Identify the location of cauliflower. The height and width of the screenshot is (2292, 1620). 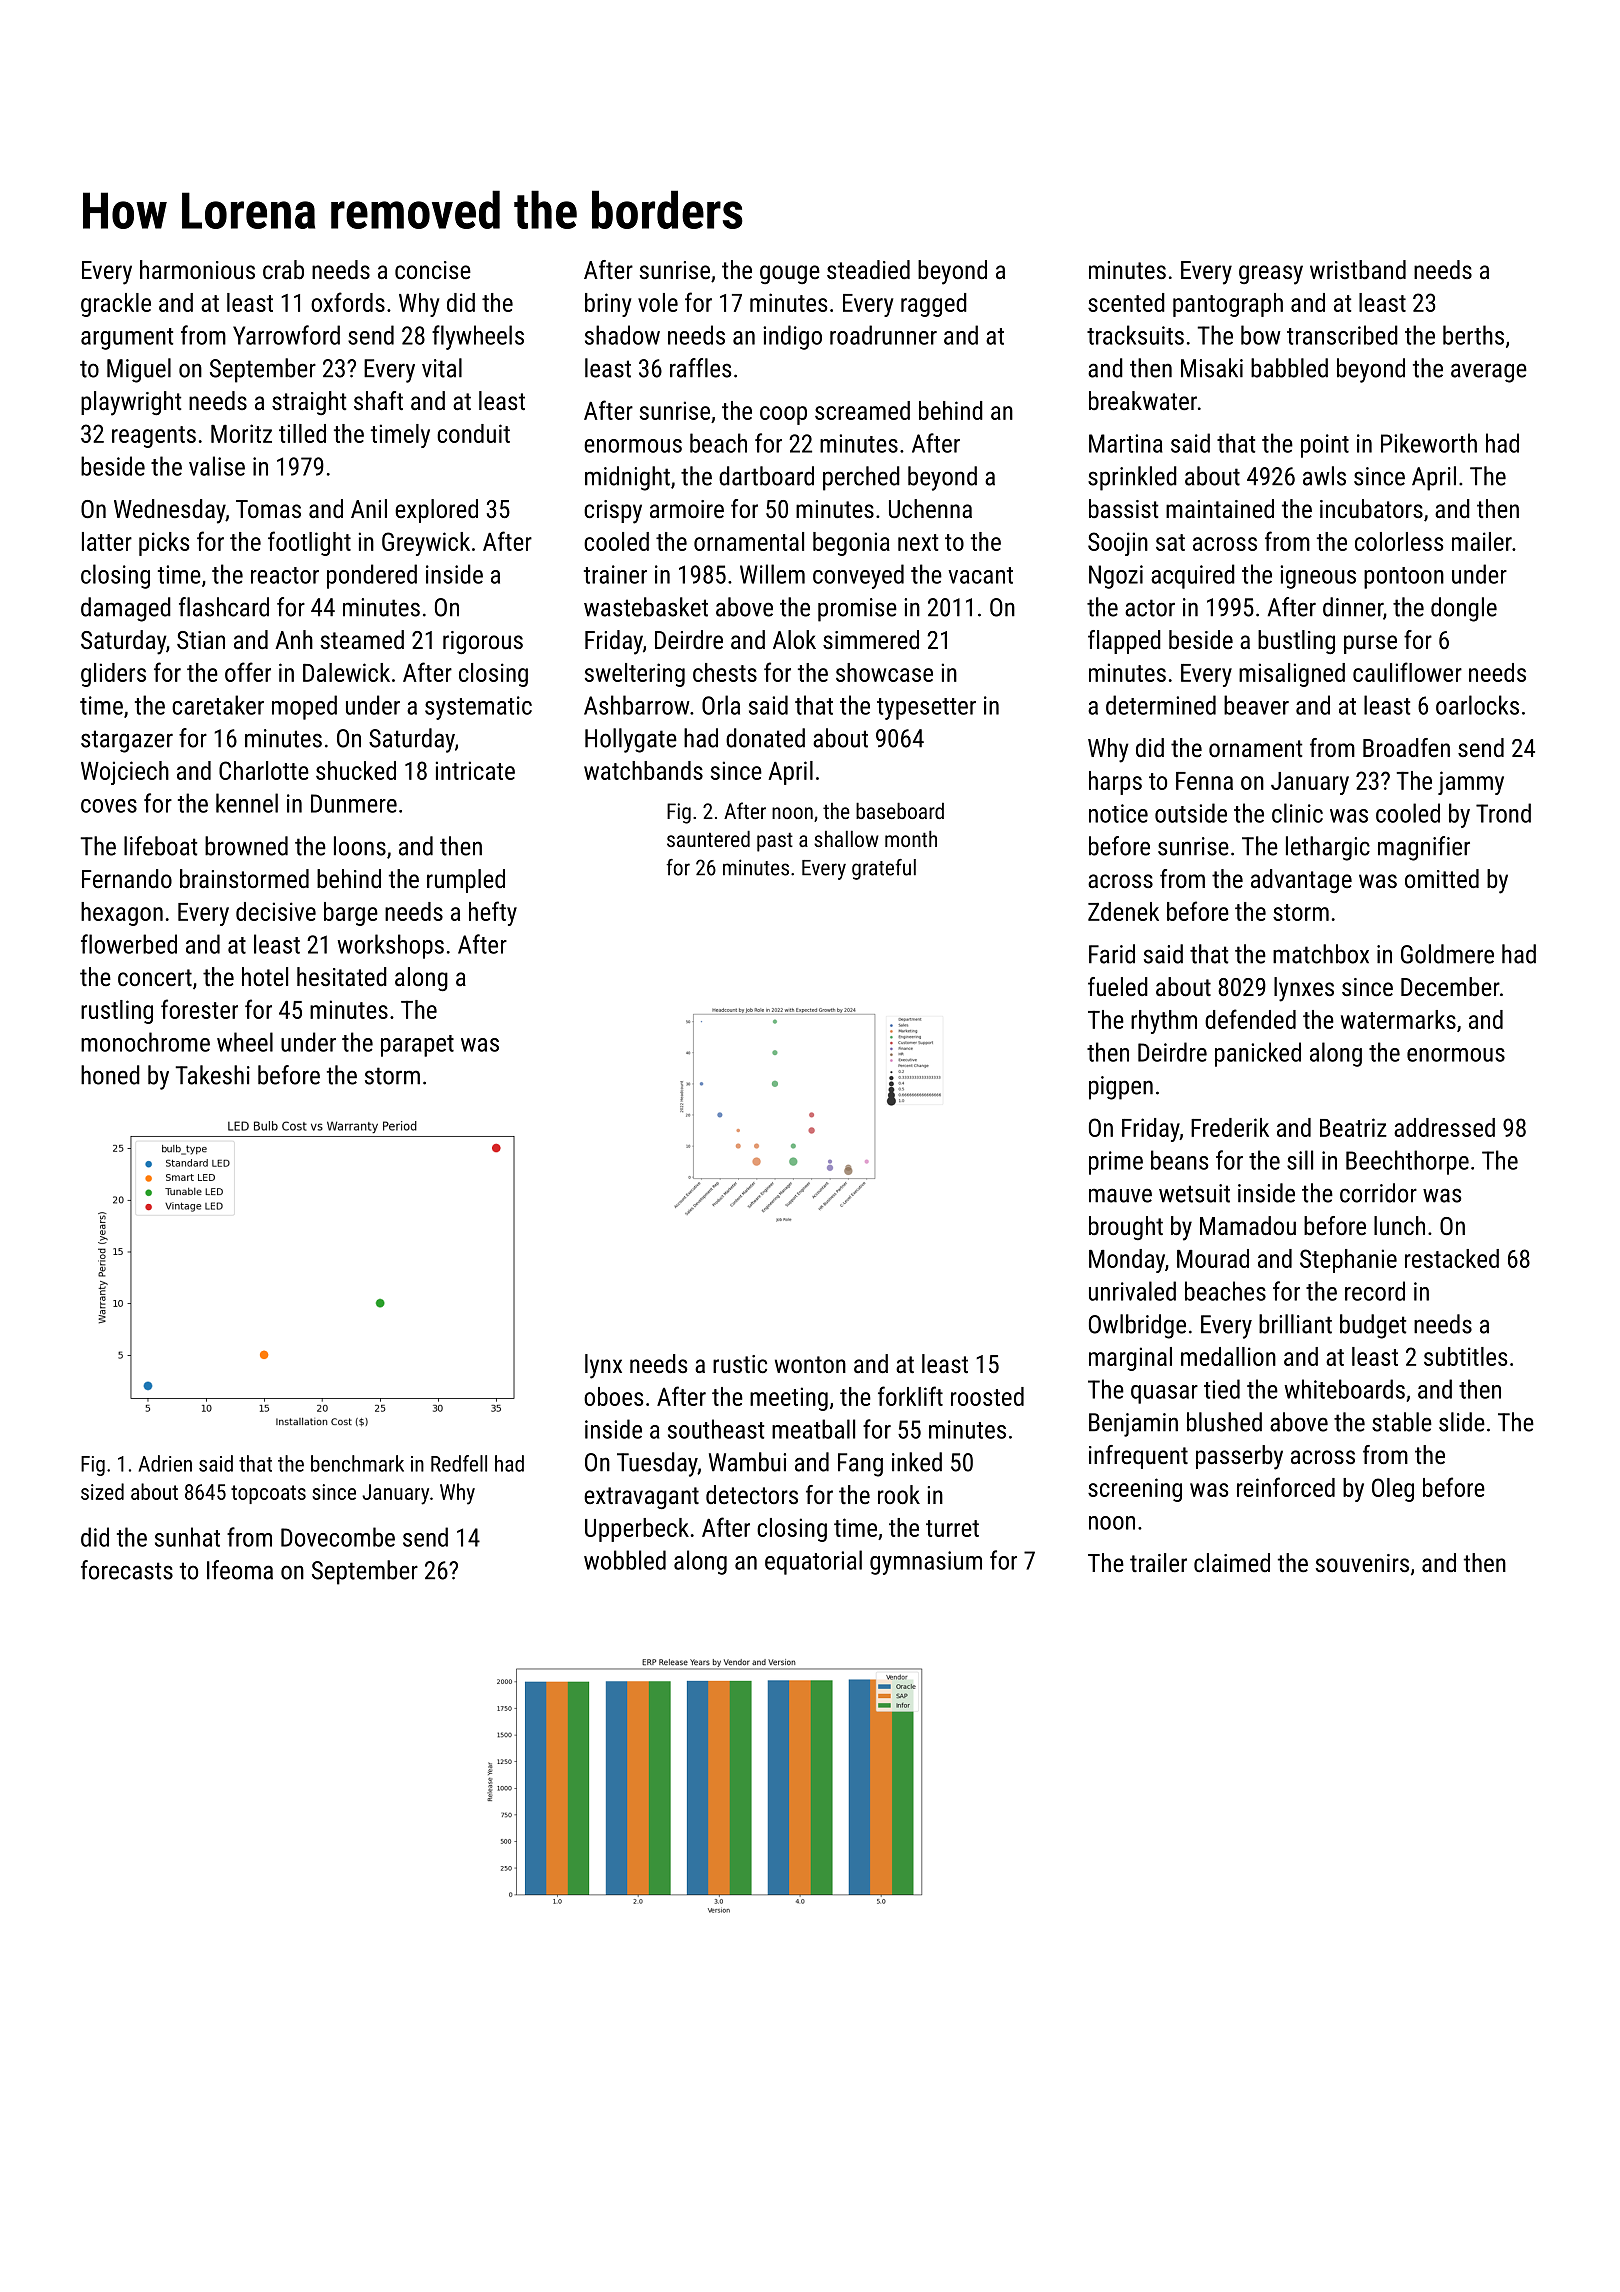
(1407, 672).
